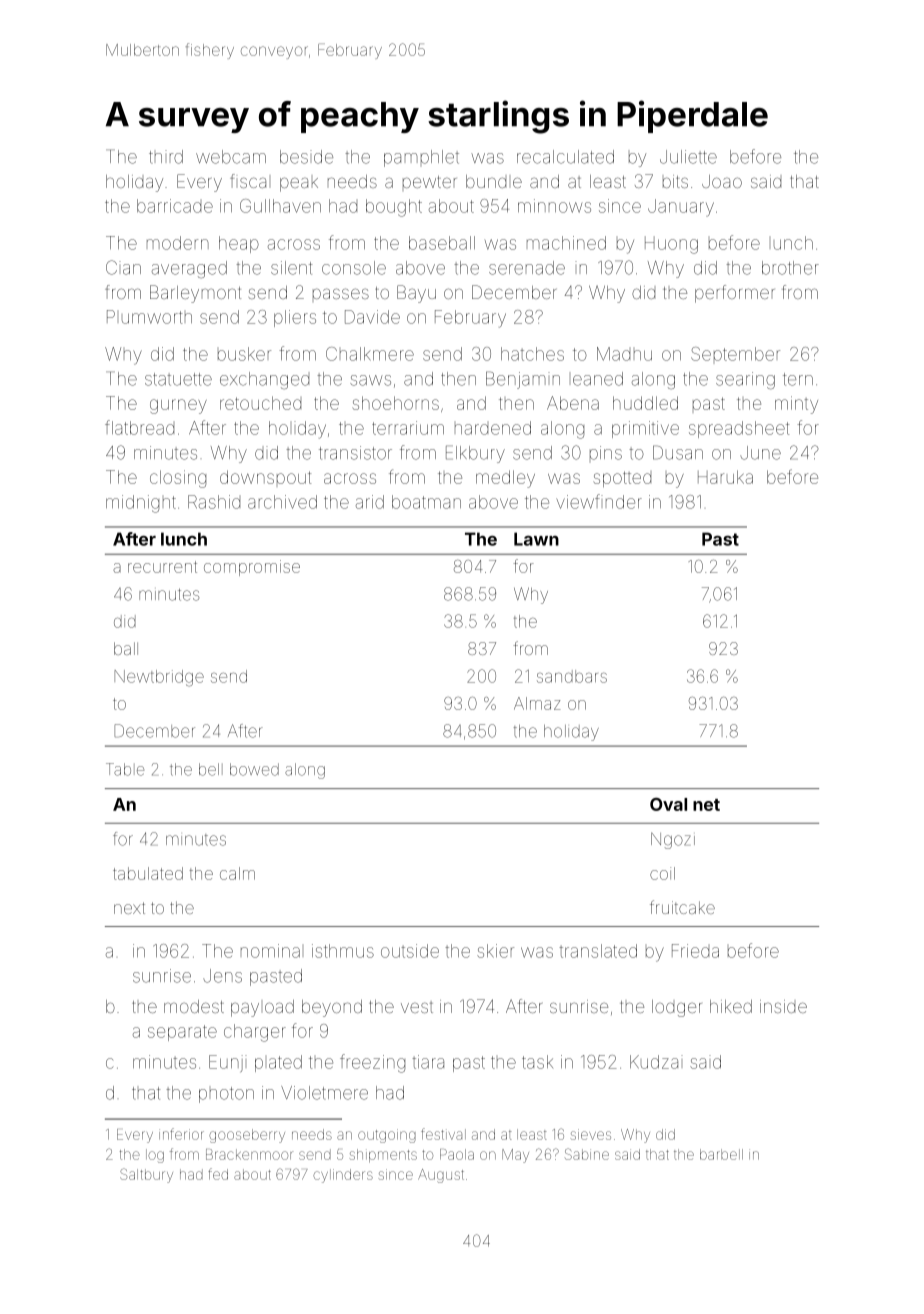  Describe the element at coordinates (495, 951) in the document. I see `skier` at that location.
